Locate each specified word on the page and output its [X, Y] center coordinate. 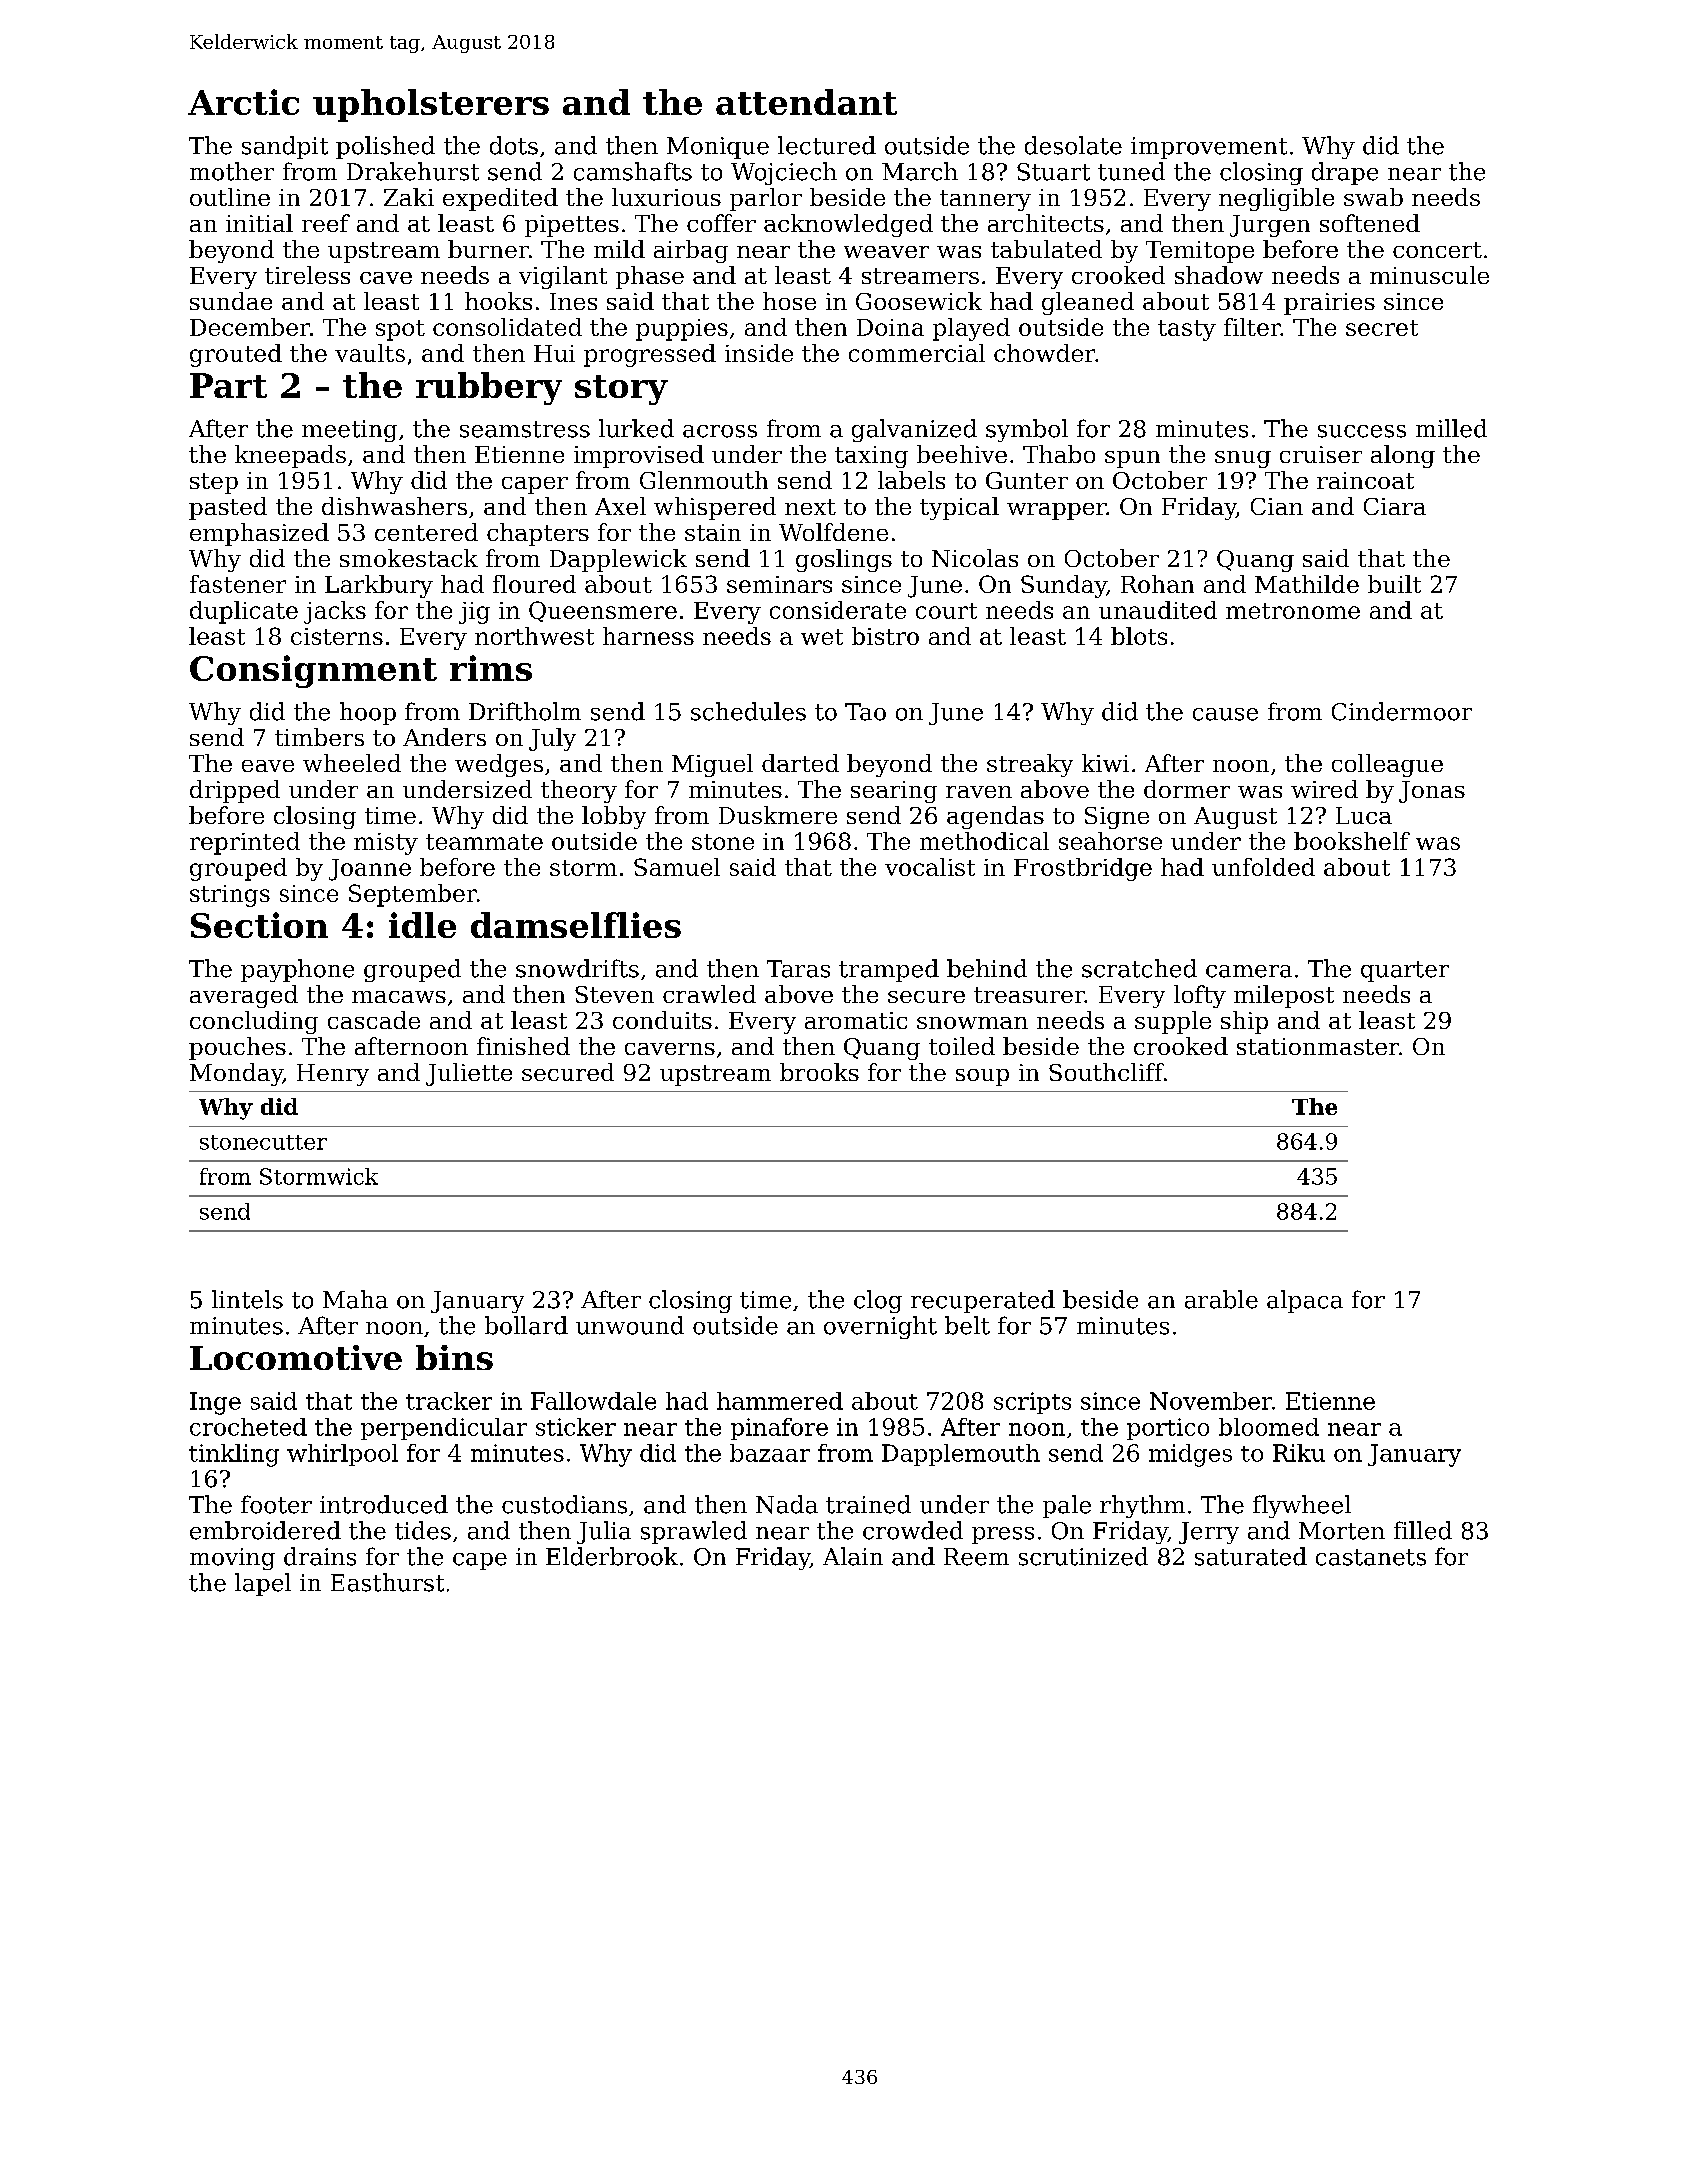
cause [1225, 714]
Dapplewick [618, 560]
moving [232, 1559]
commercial [917, 353]
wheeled [352, 763]
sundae [231, 301]
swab [1373, 197]
